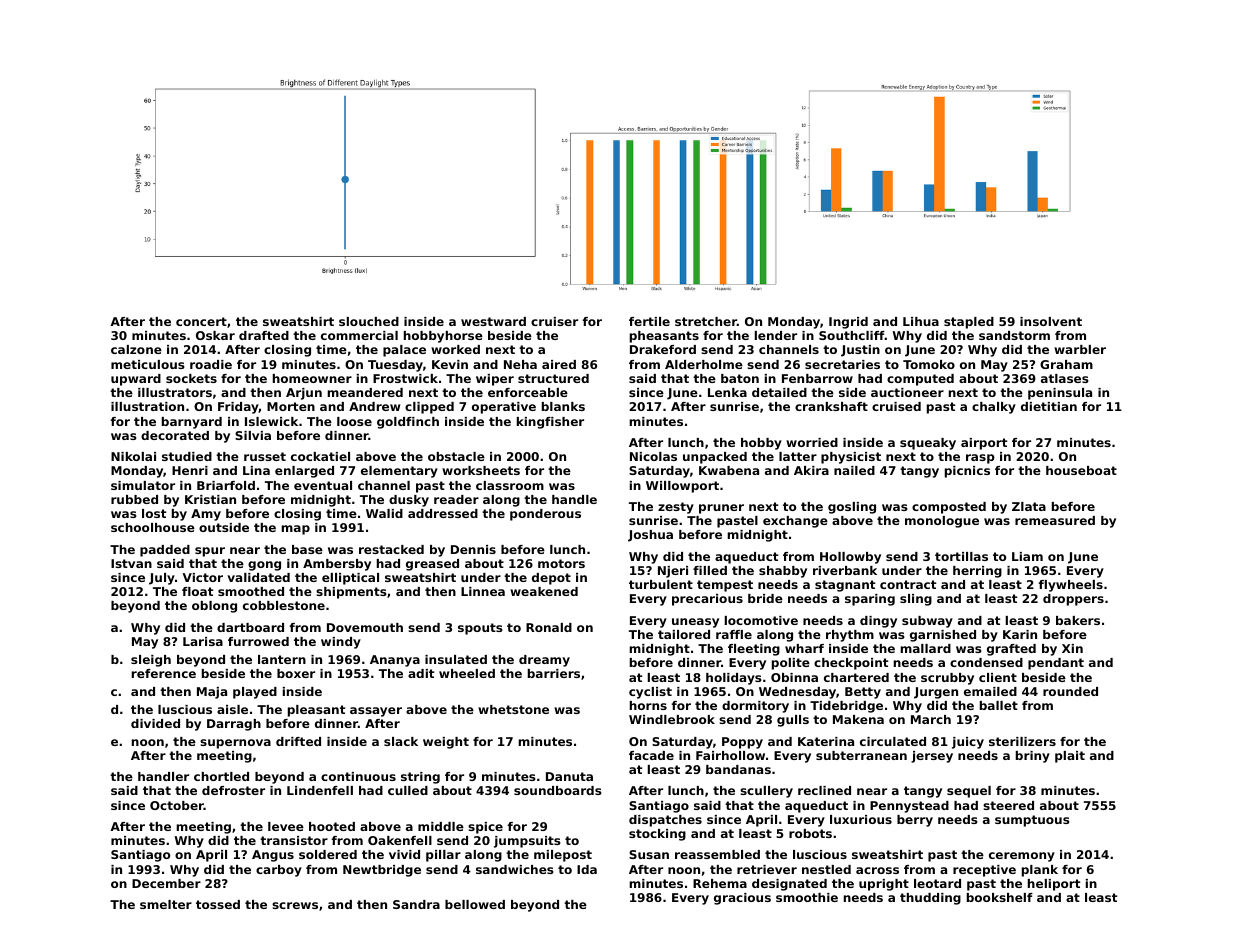 The height and width of the screenshot is (952, 1233). What do you see at coordinates (279, 871) in the screenshot?
I see `carboy` at bounding box center [279, 871].
